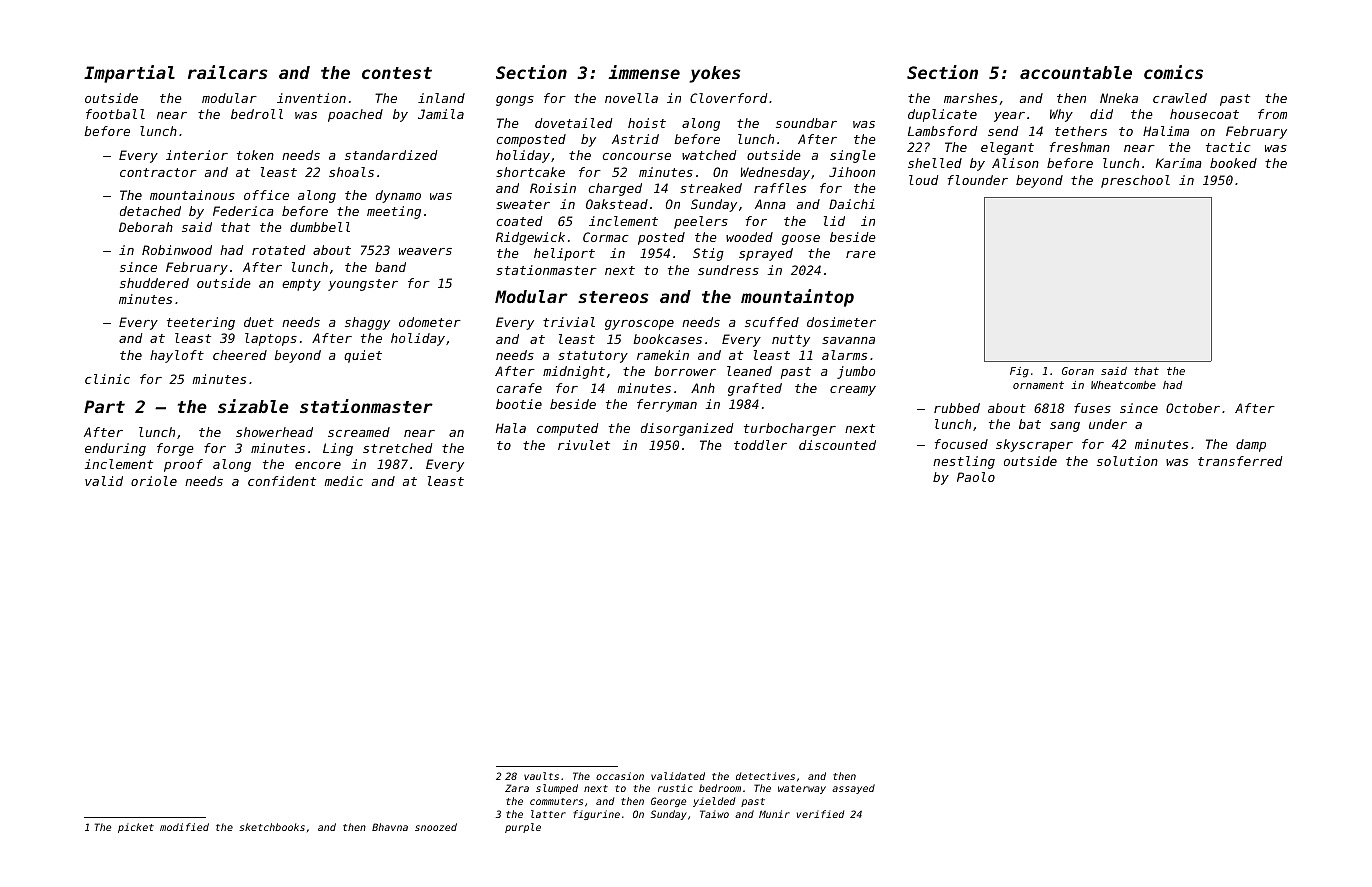 The width and height of the image is (1372, 887). What do you see at coordinates (253, 406) in the image?
I see `sizable` at bounding box center [253, 406].
